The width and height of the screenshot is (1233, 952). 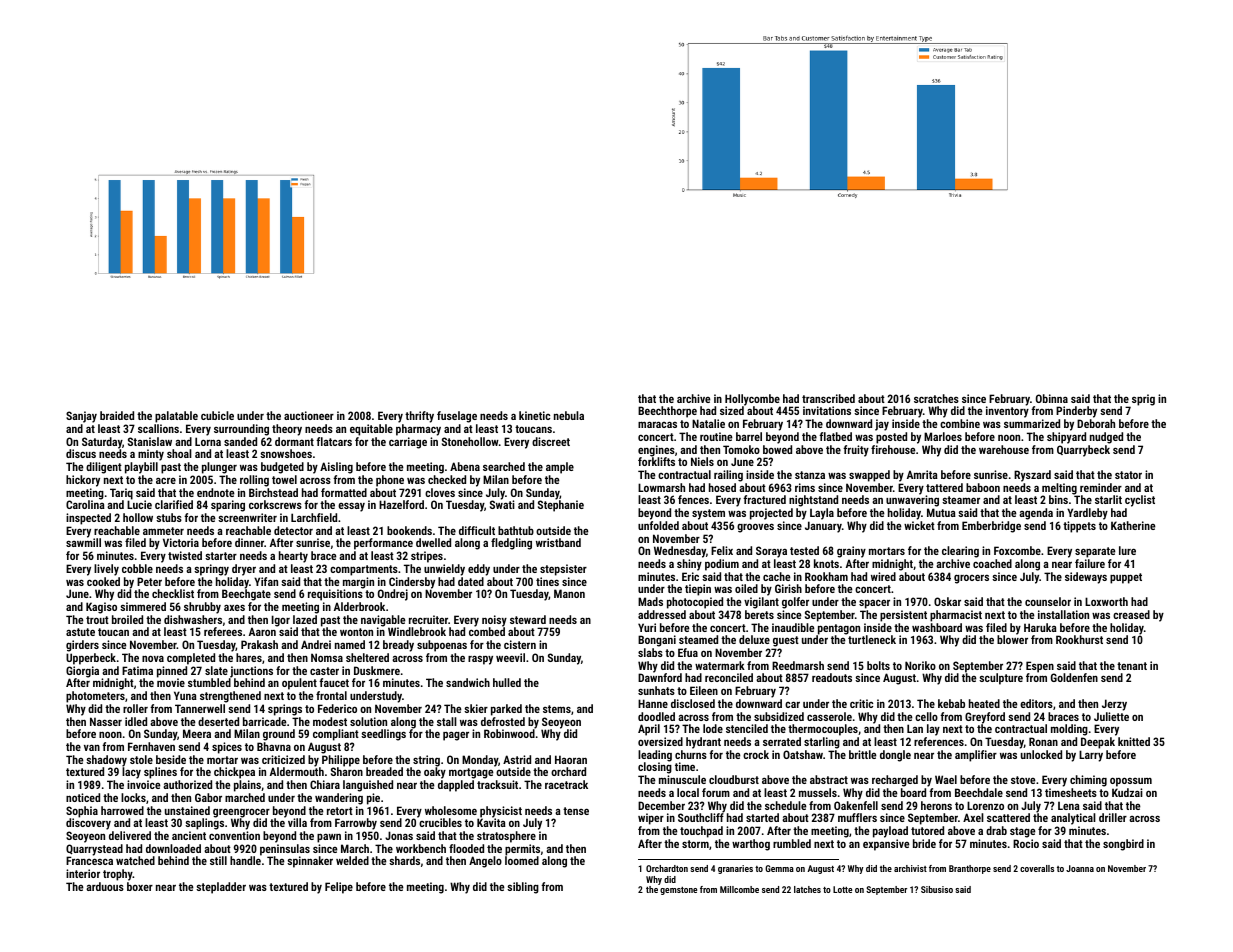 I want to click on ground, so click(x=279, y=735).
